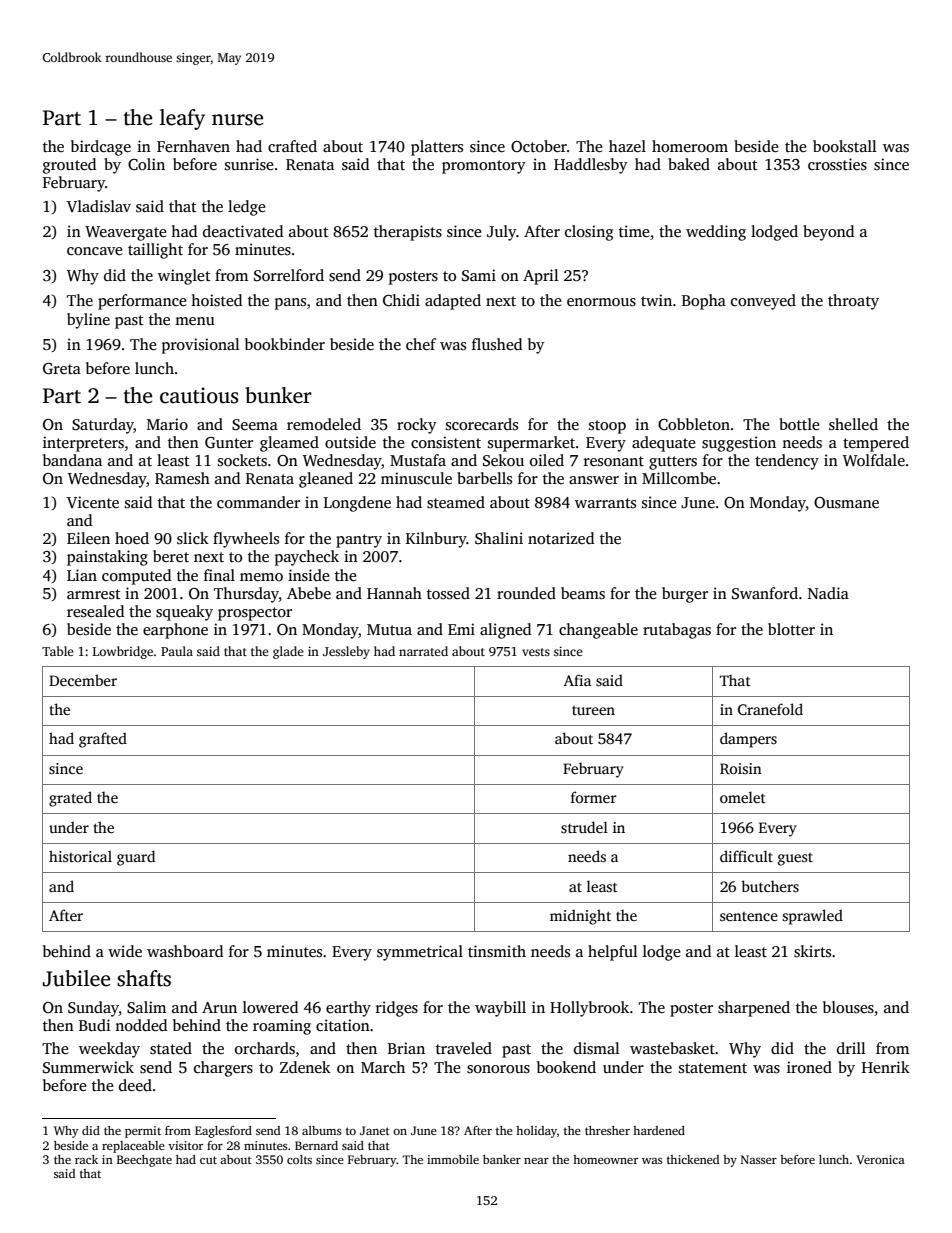  What do you see at coordinates (420, 953) in the document?
I see `symmetrical` at bounding box center [420, 953].
